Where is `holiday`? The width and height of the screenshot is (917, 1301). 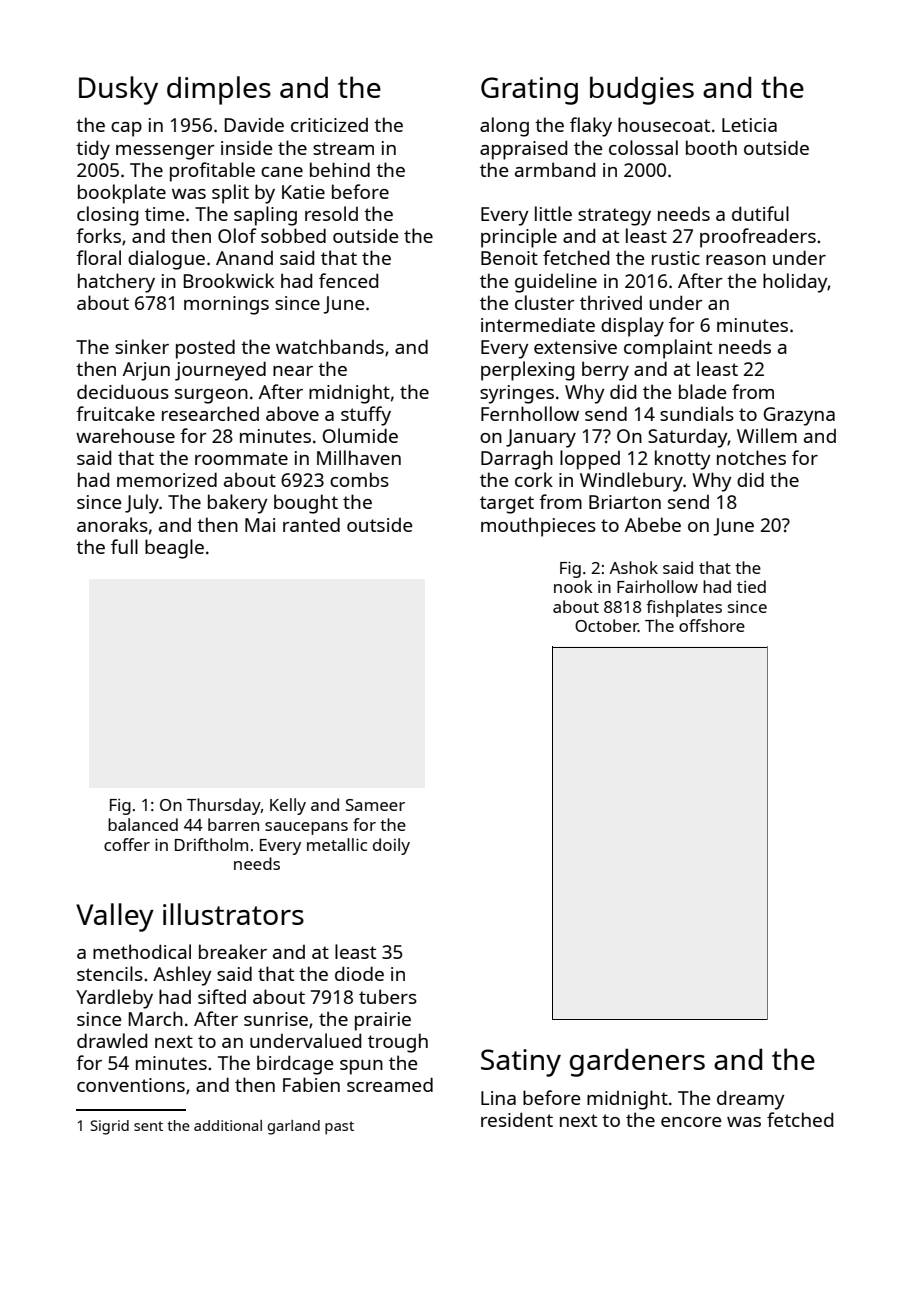 holiday is located at coordinates (795, 283).
